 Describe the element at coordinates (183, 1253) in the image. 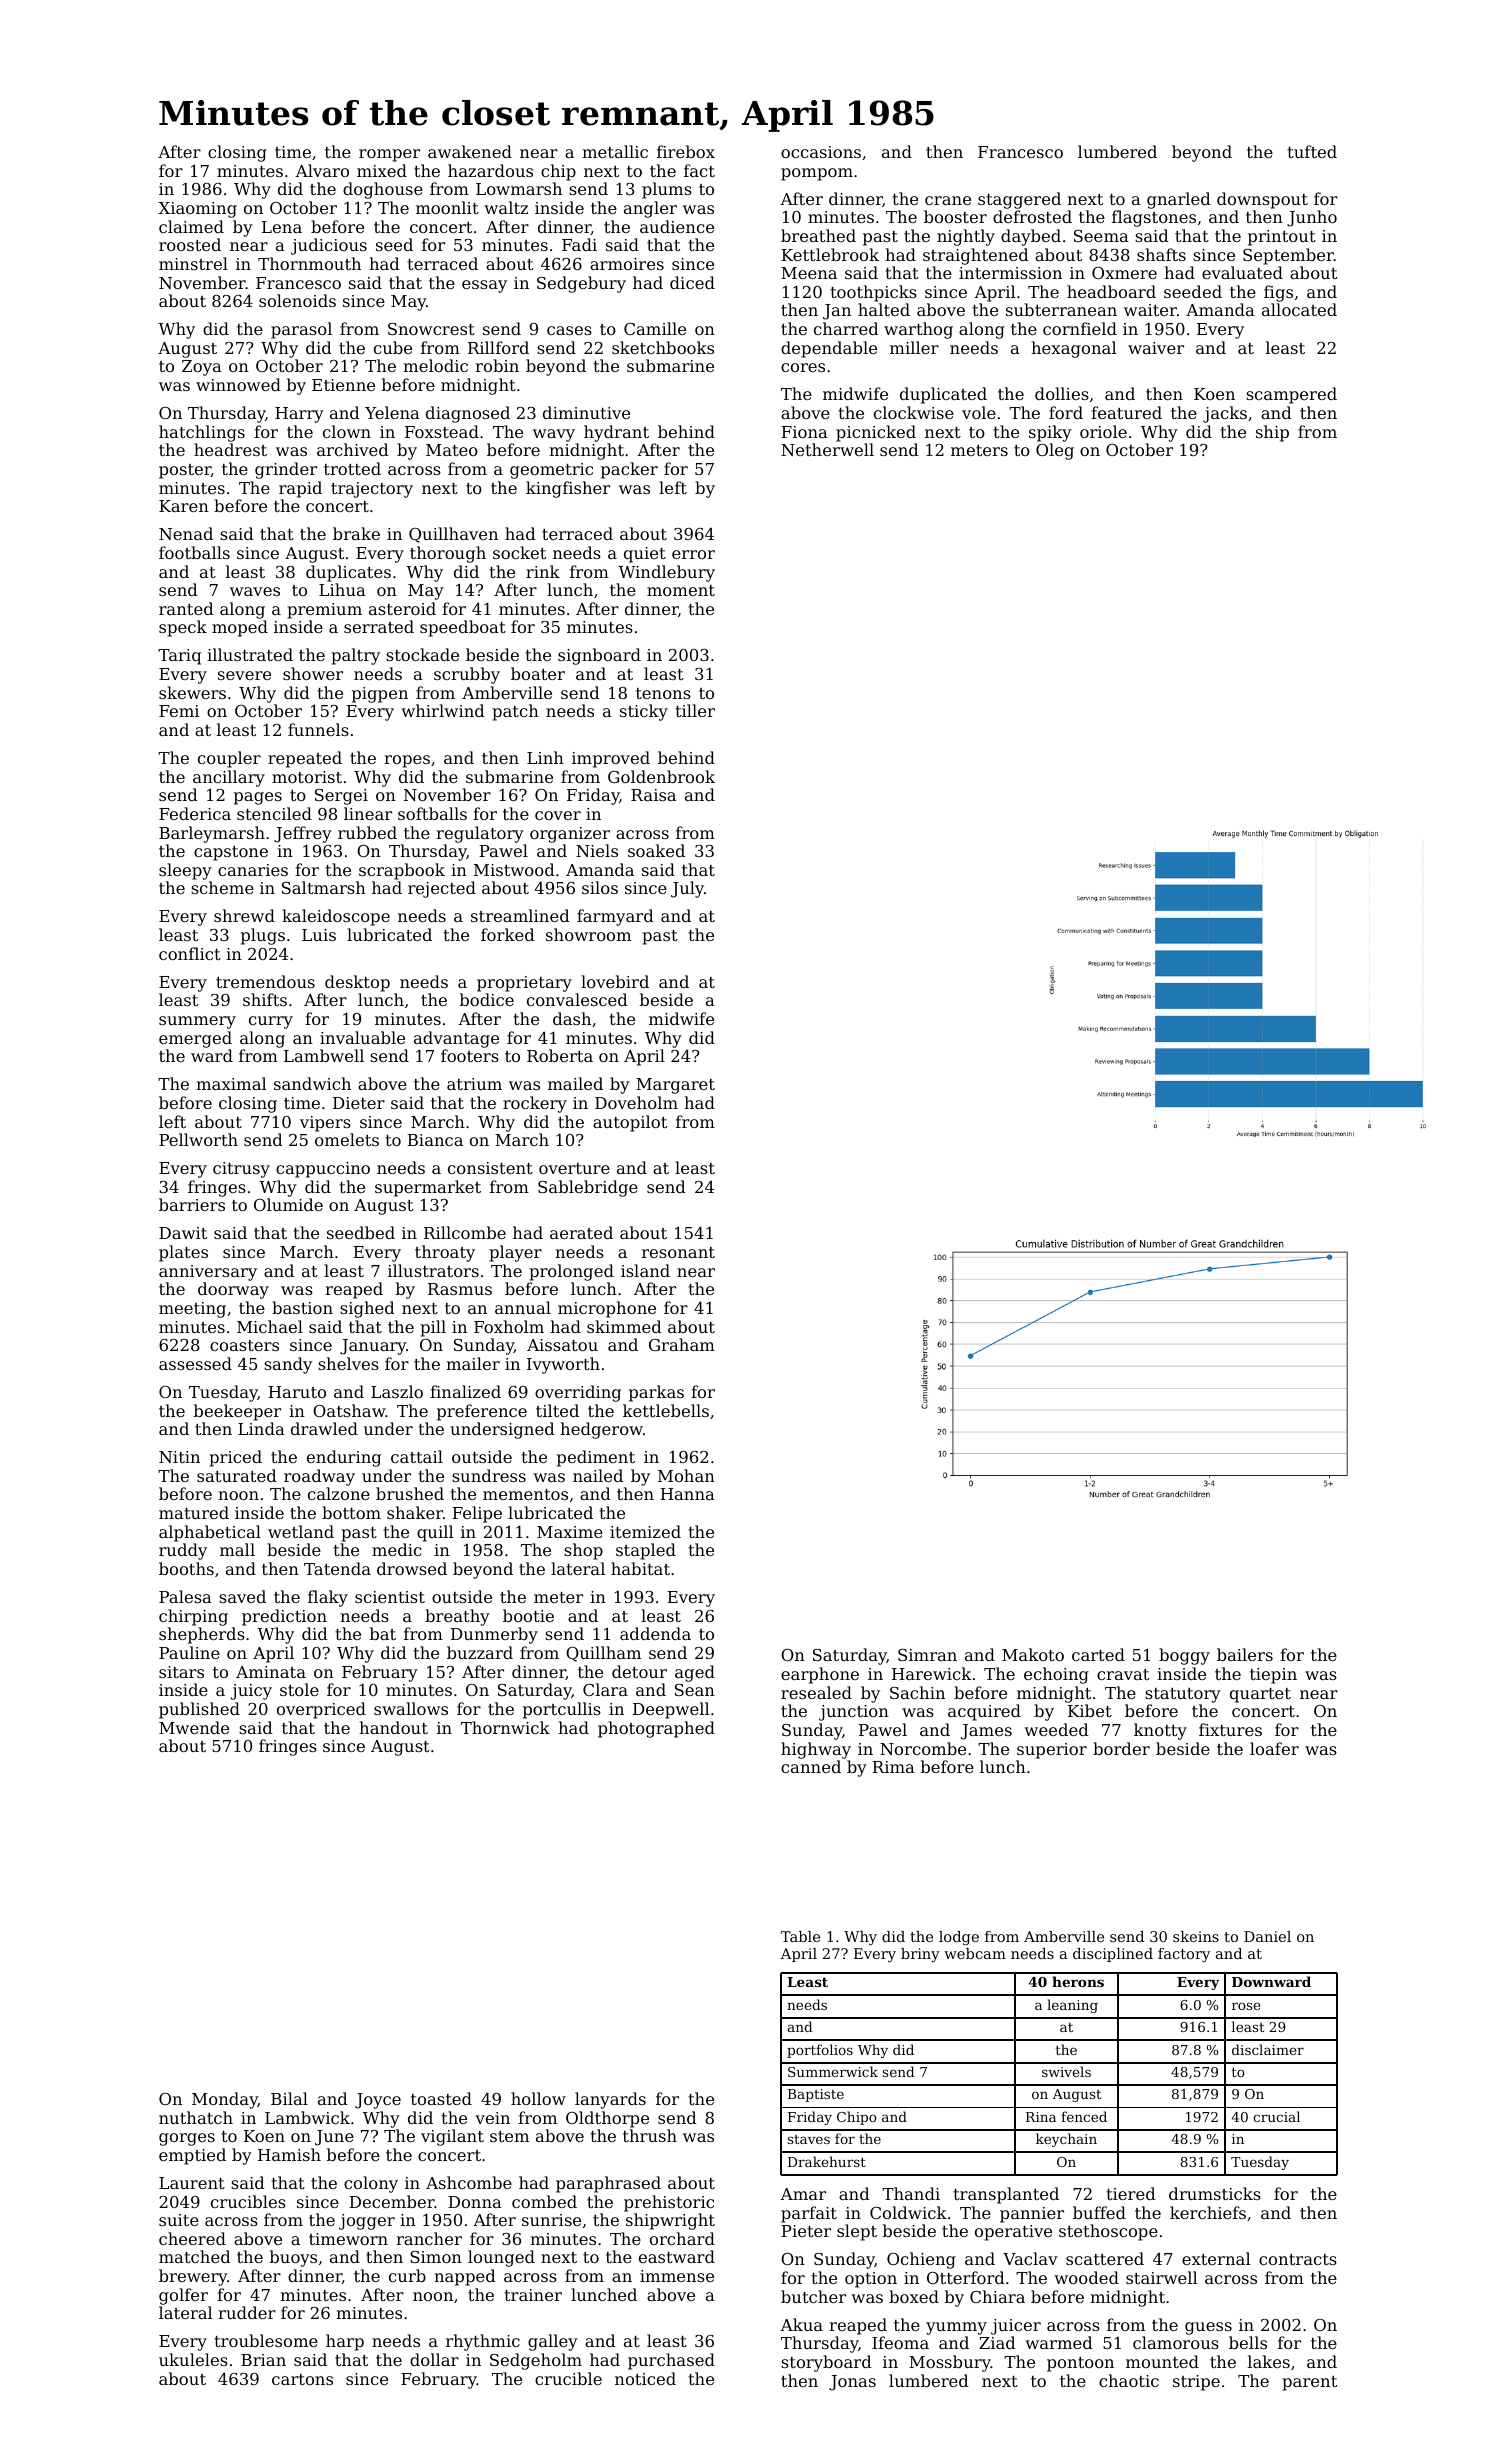

I see `plates` at that location.
